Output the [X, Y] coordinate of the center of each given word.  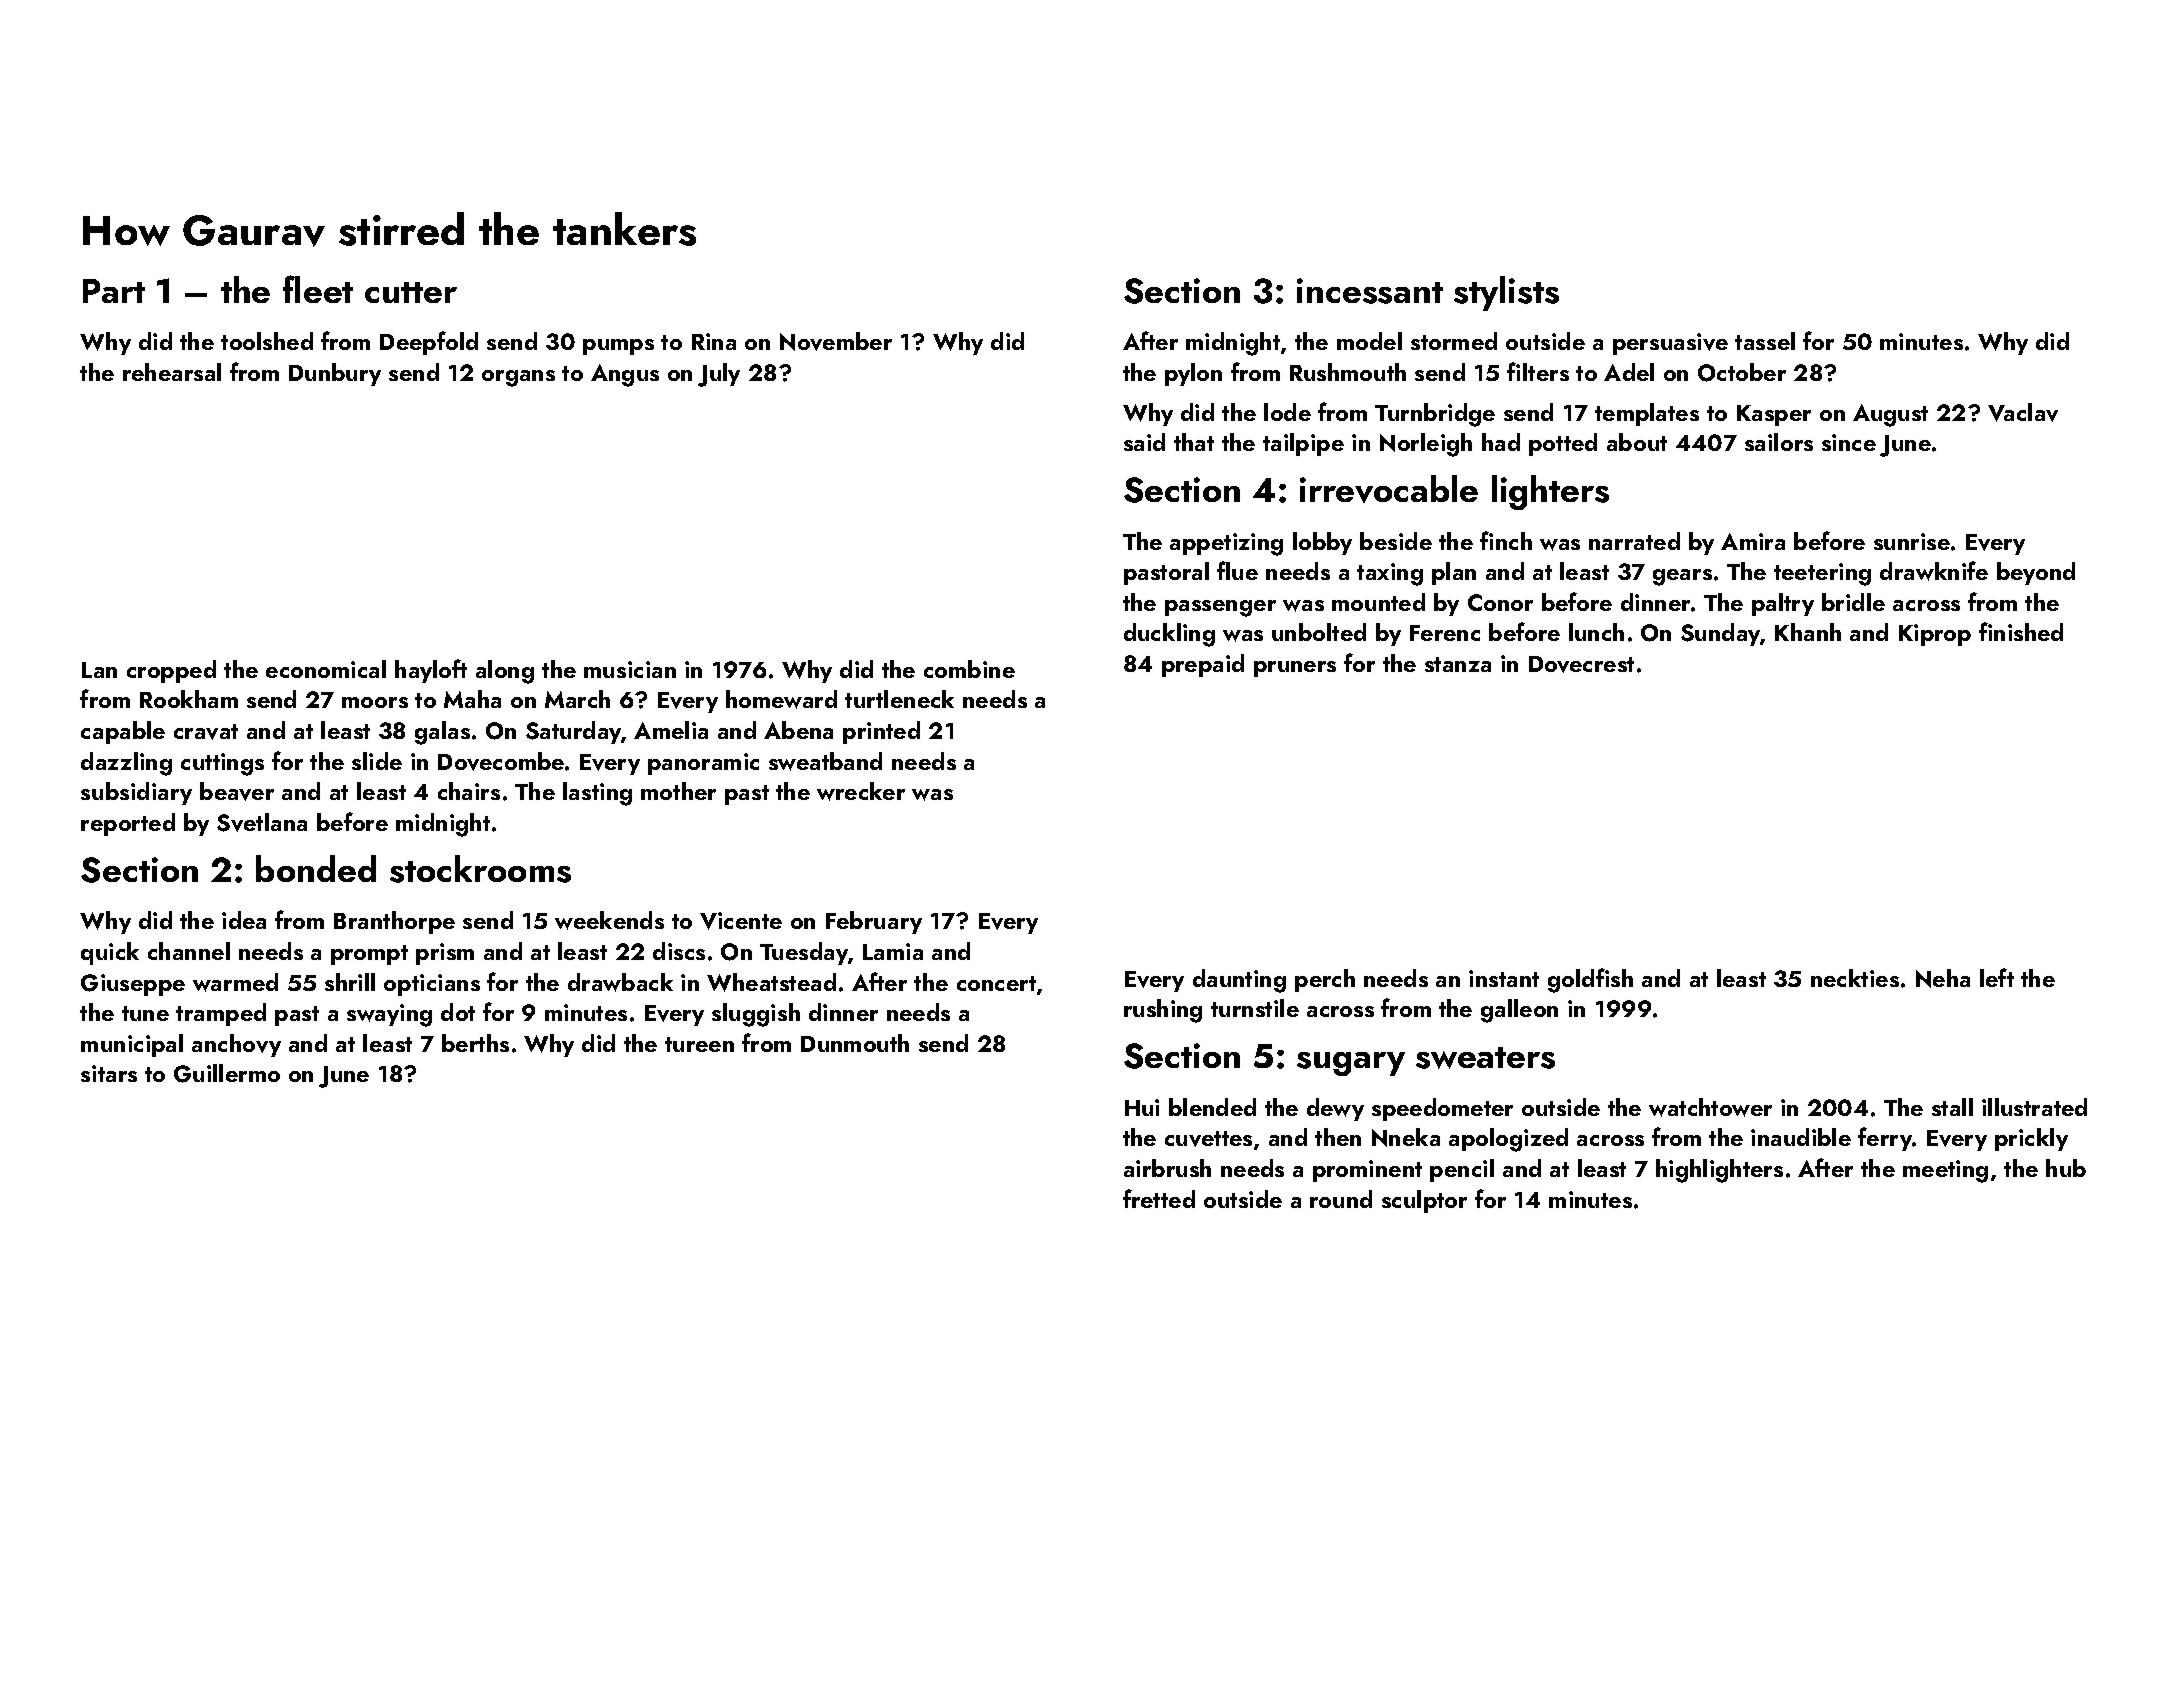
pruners [1295, 669]
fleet [318, 289]
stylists [1506, 293]
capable [123, 732]
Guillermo [227, 1073]
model [1369, 341]
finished [2021, 631]
